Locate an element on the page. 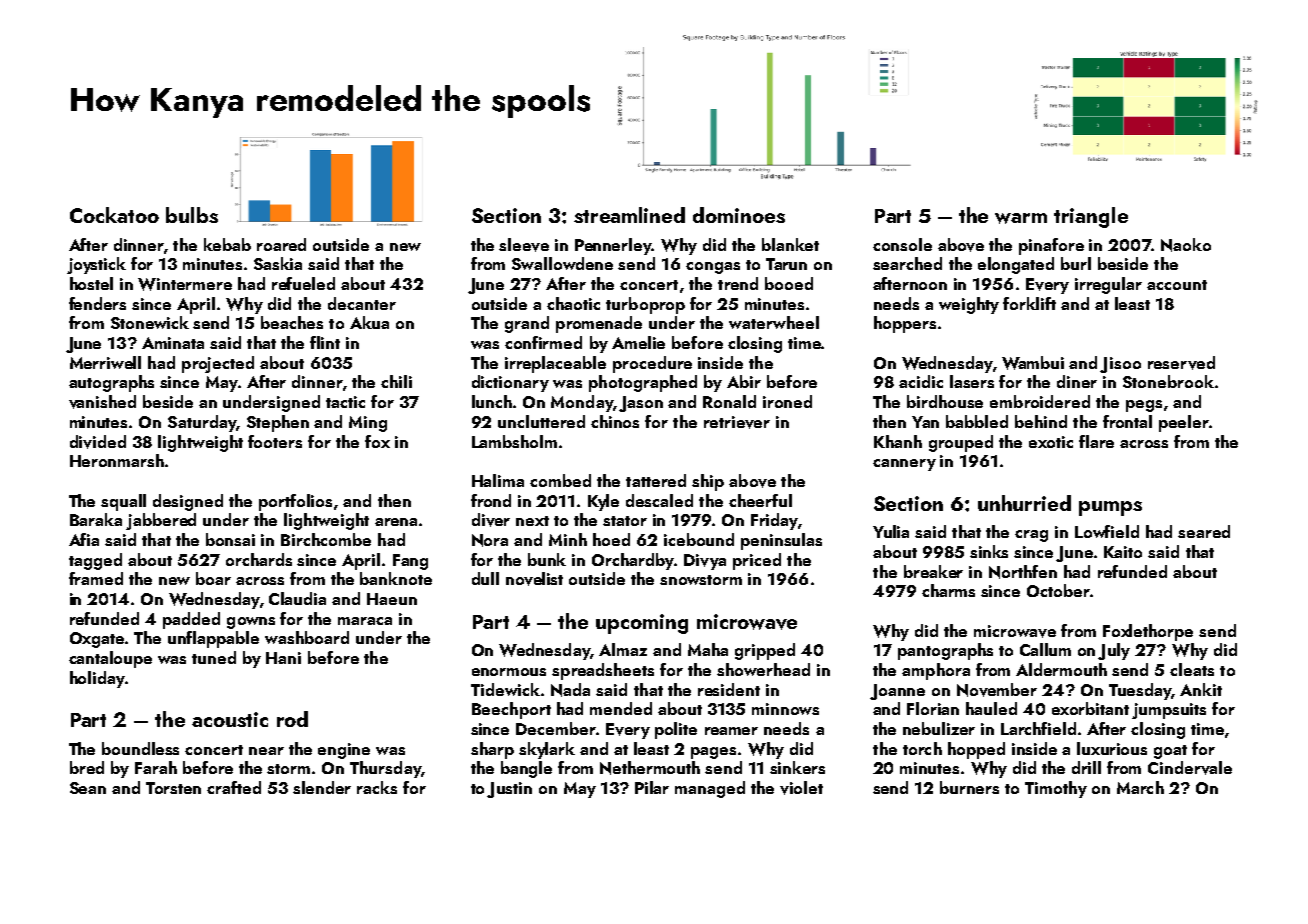  procedure is located at coordinates (652, 364).
